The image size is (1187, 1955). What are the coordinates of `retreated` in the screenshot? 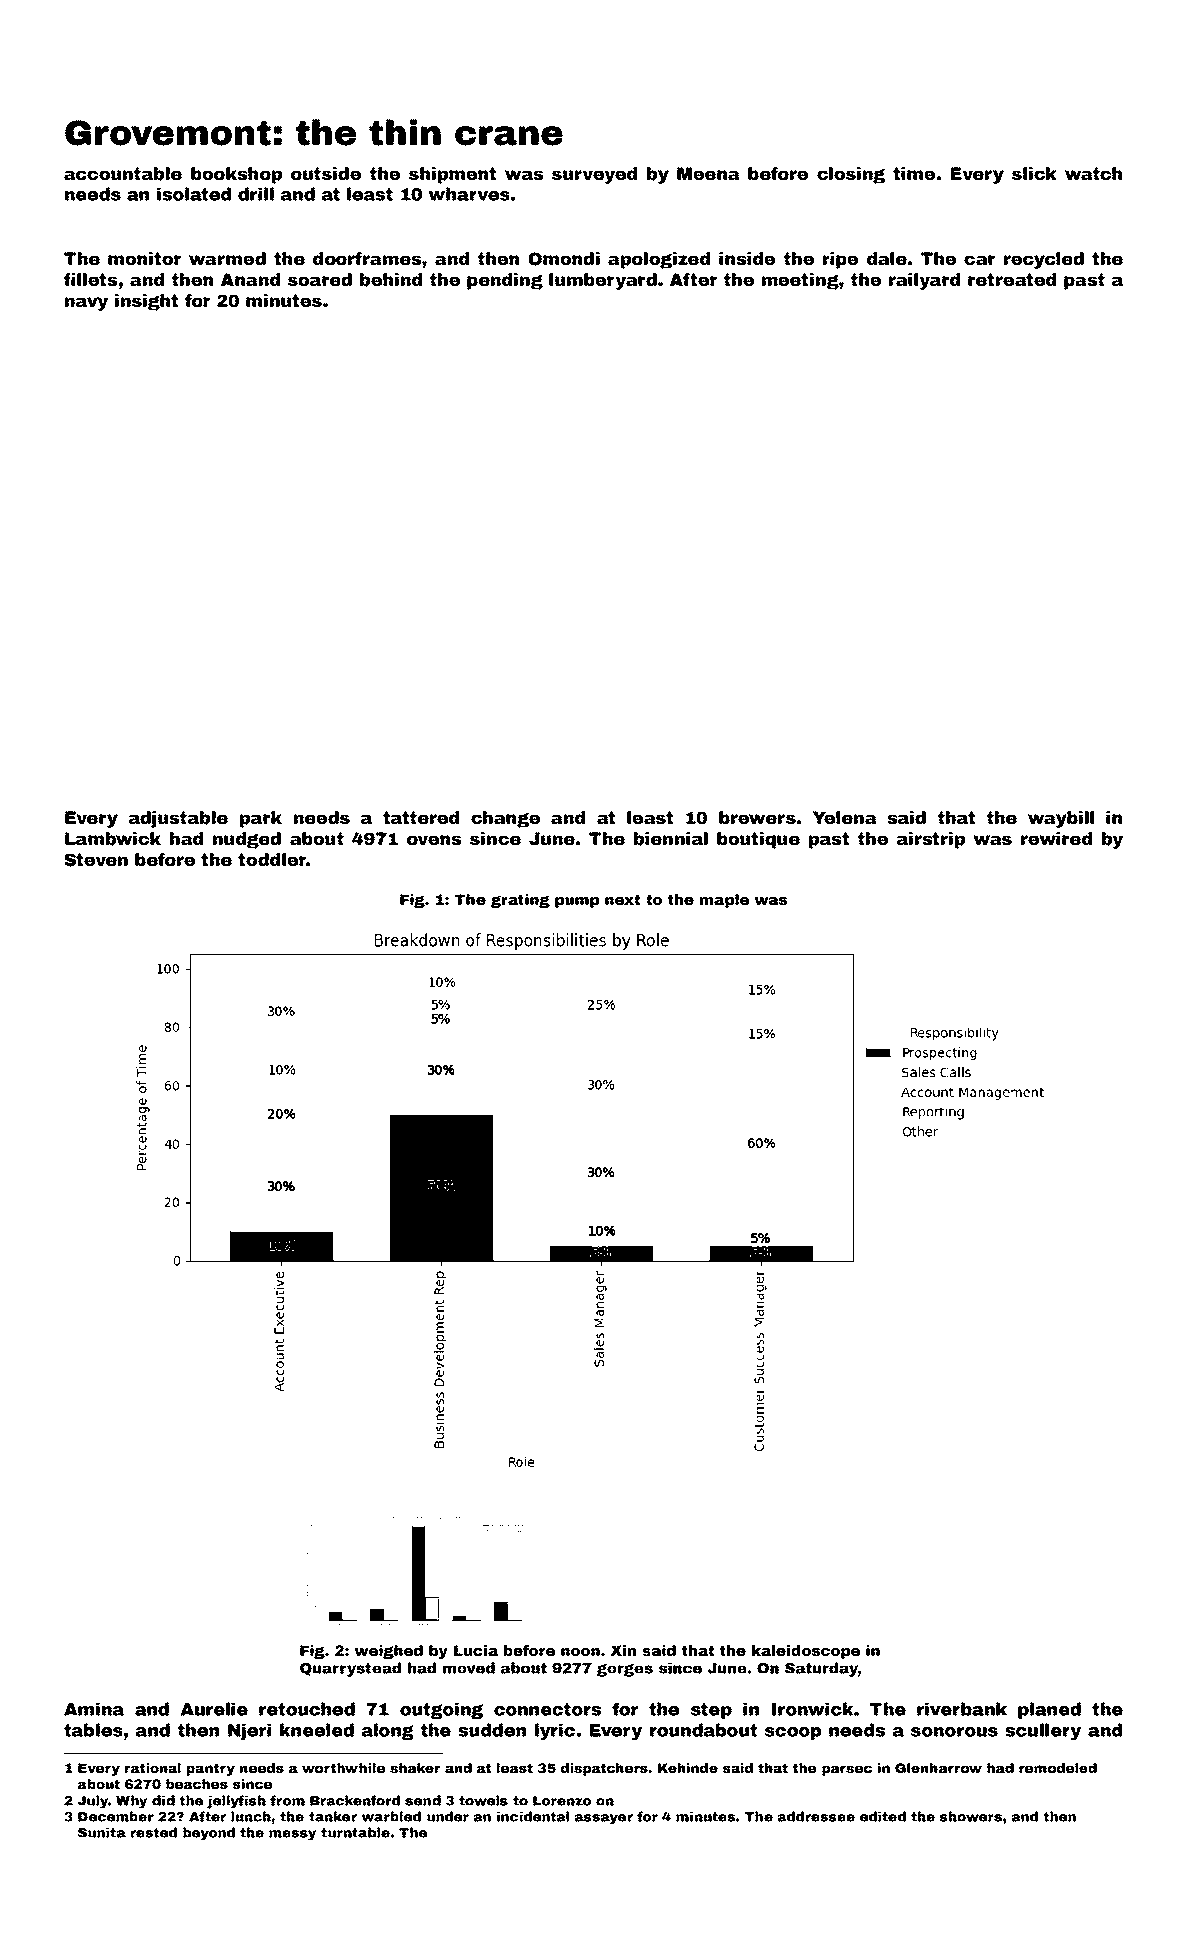 It's located at (1012, 280).
